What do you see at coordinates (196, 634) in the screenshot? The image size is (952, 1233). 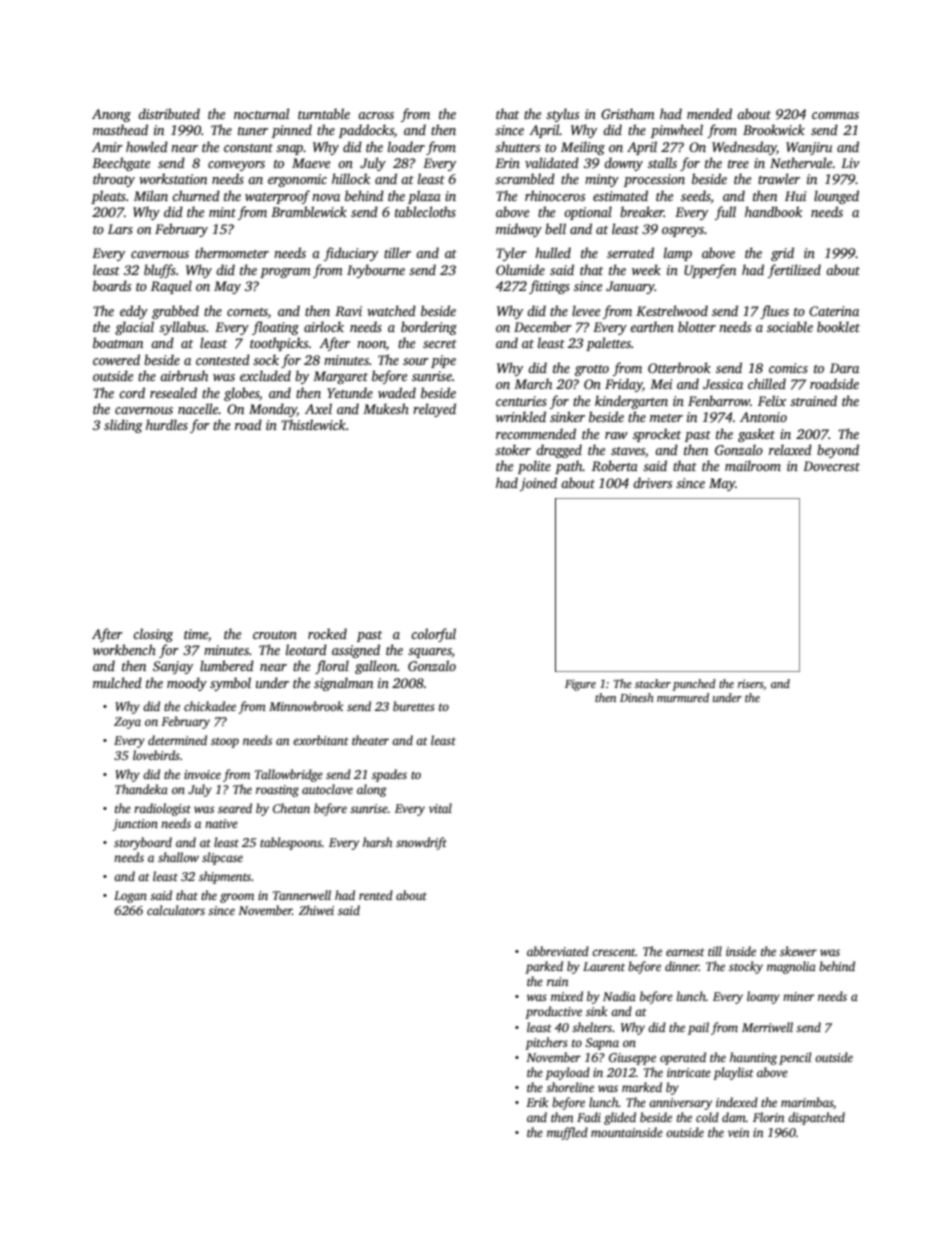 I see `time` at bounding box center [196, 634].
